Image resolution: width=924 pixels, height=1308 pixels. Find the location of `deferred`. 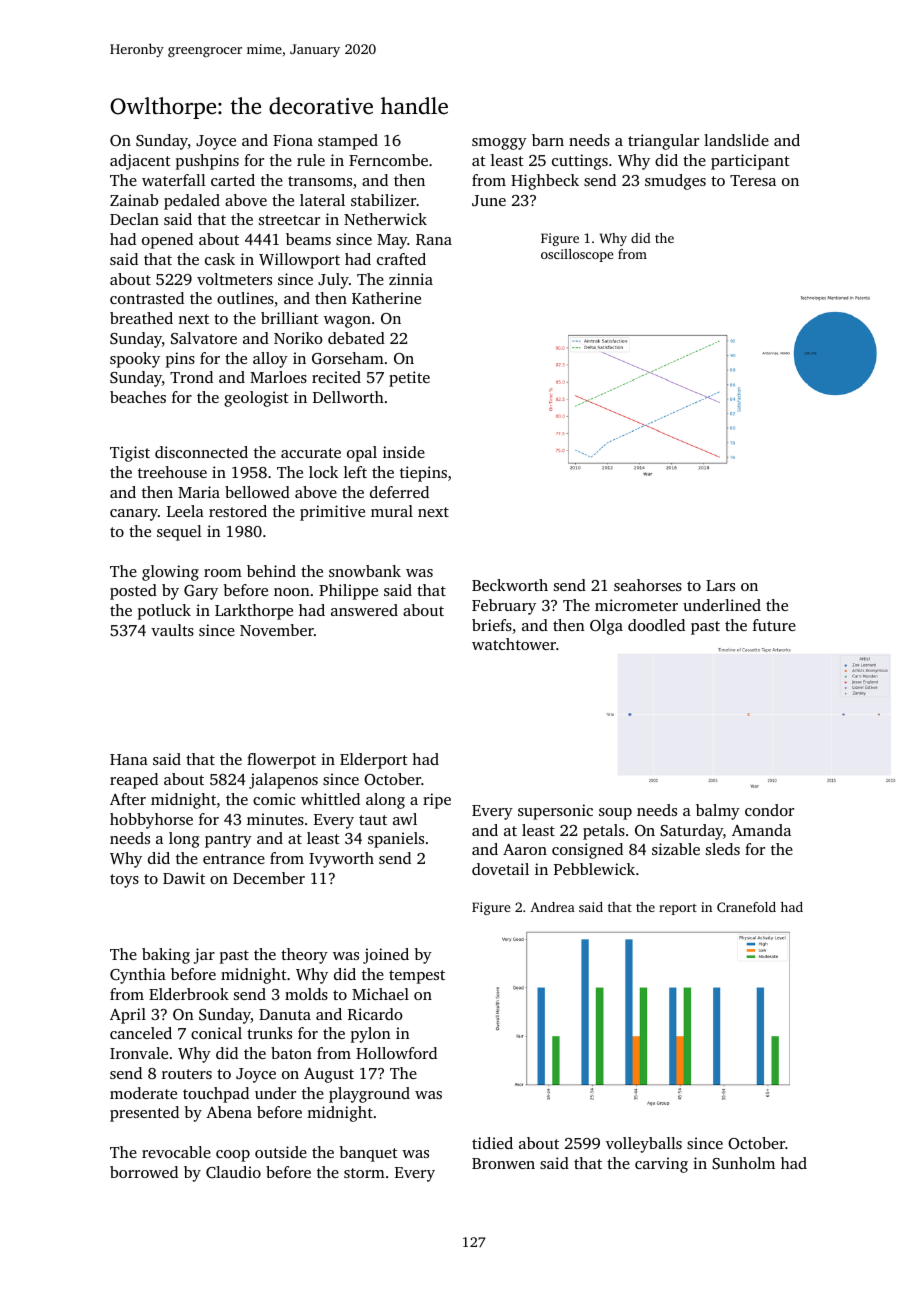

deferred is located at coordinates (399, 492).
